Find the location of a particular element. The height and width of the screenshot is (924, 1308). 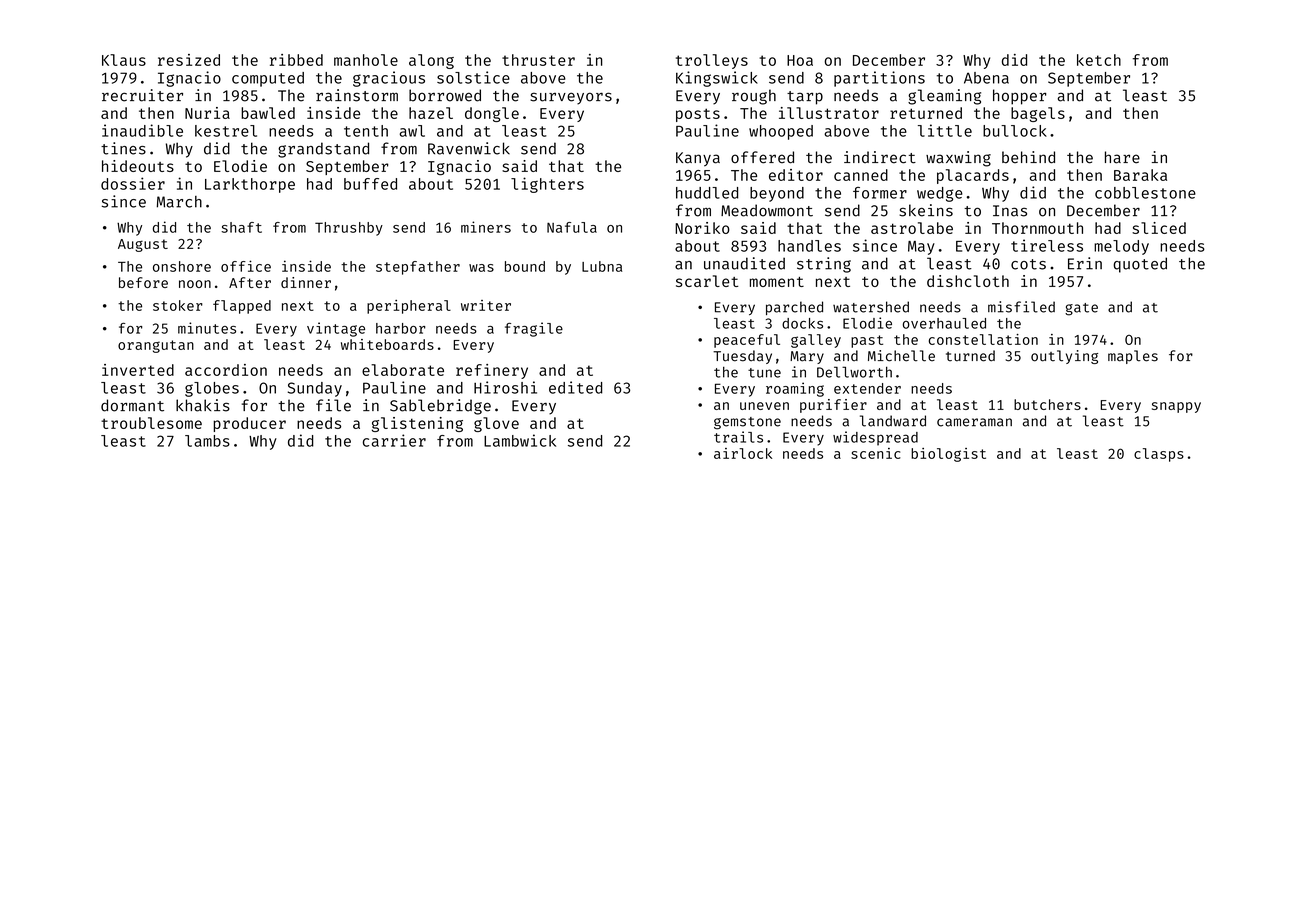

carrier is located at coordinates (394, 440).
